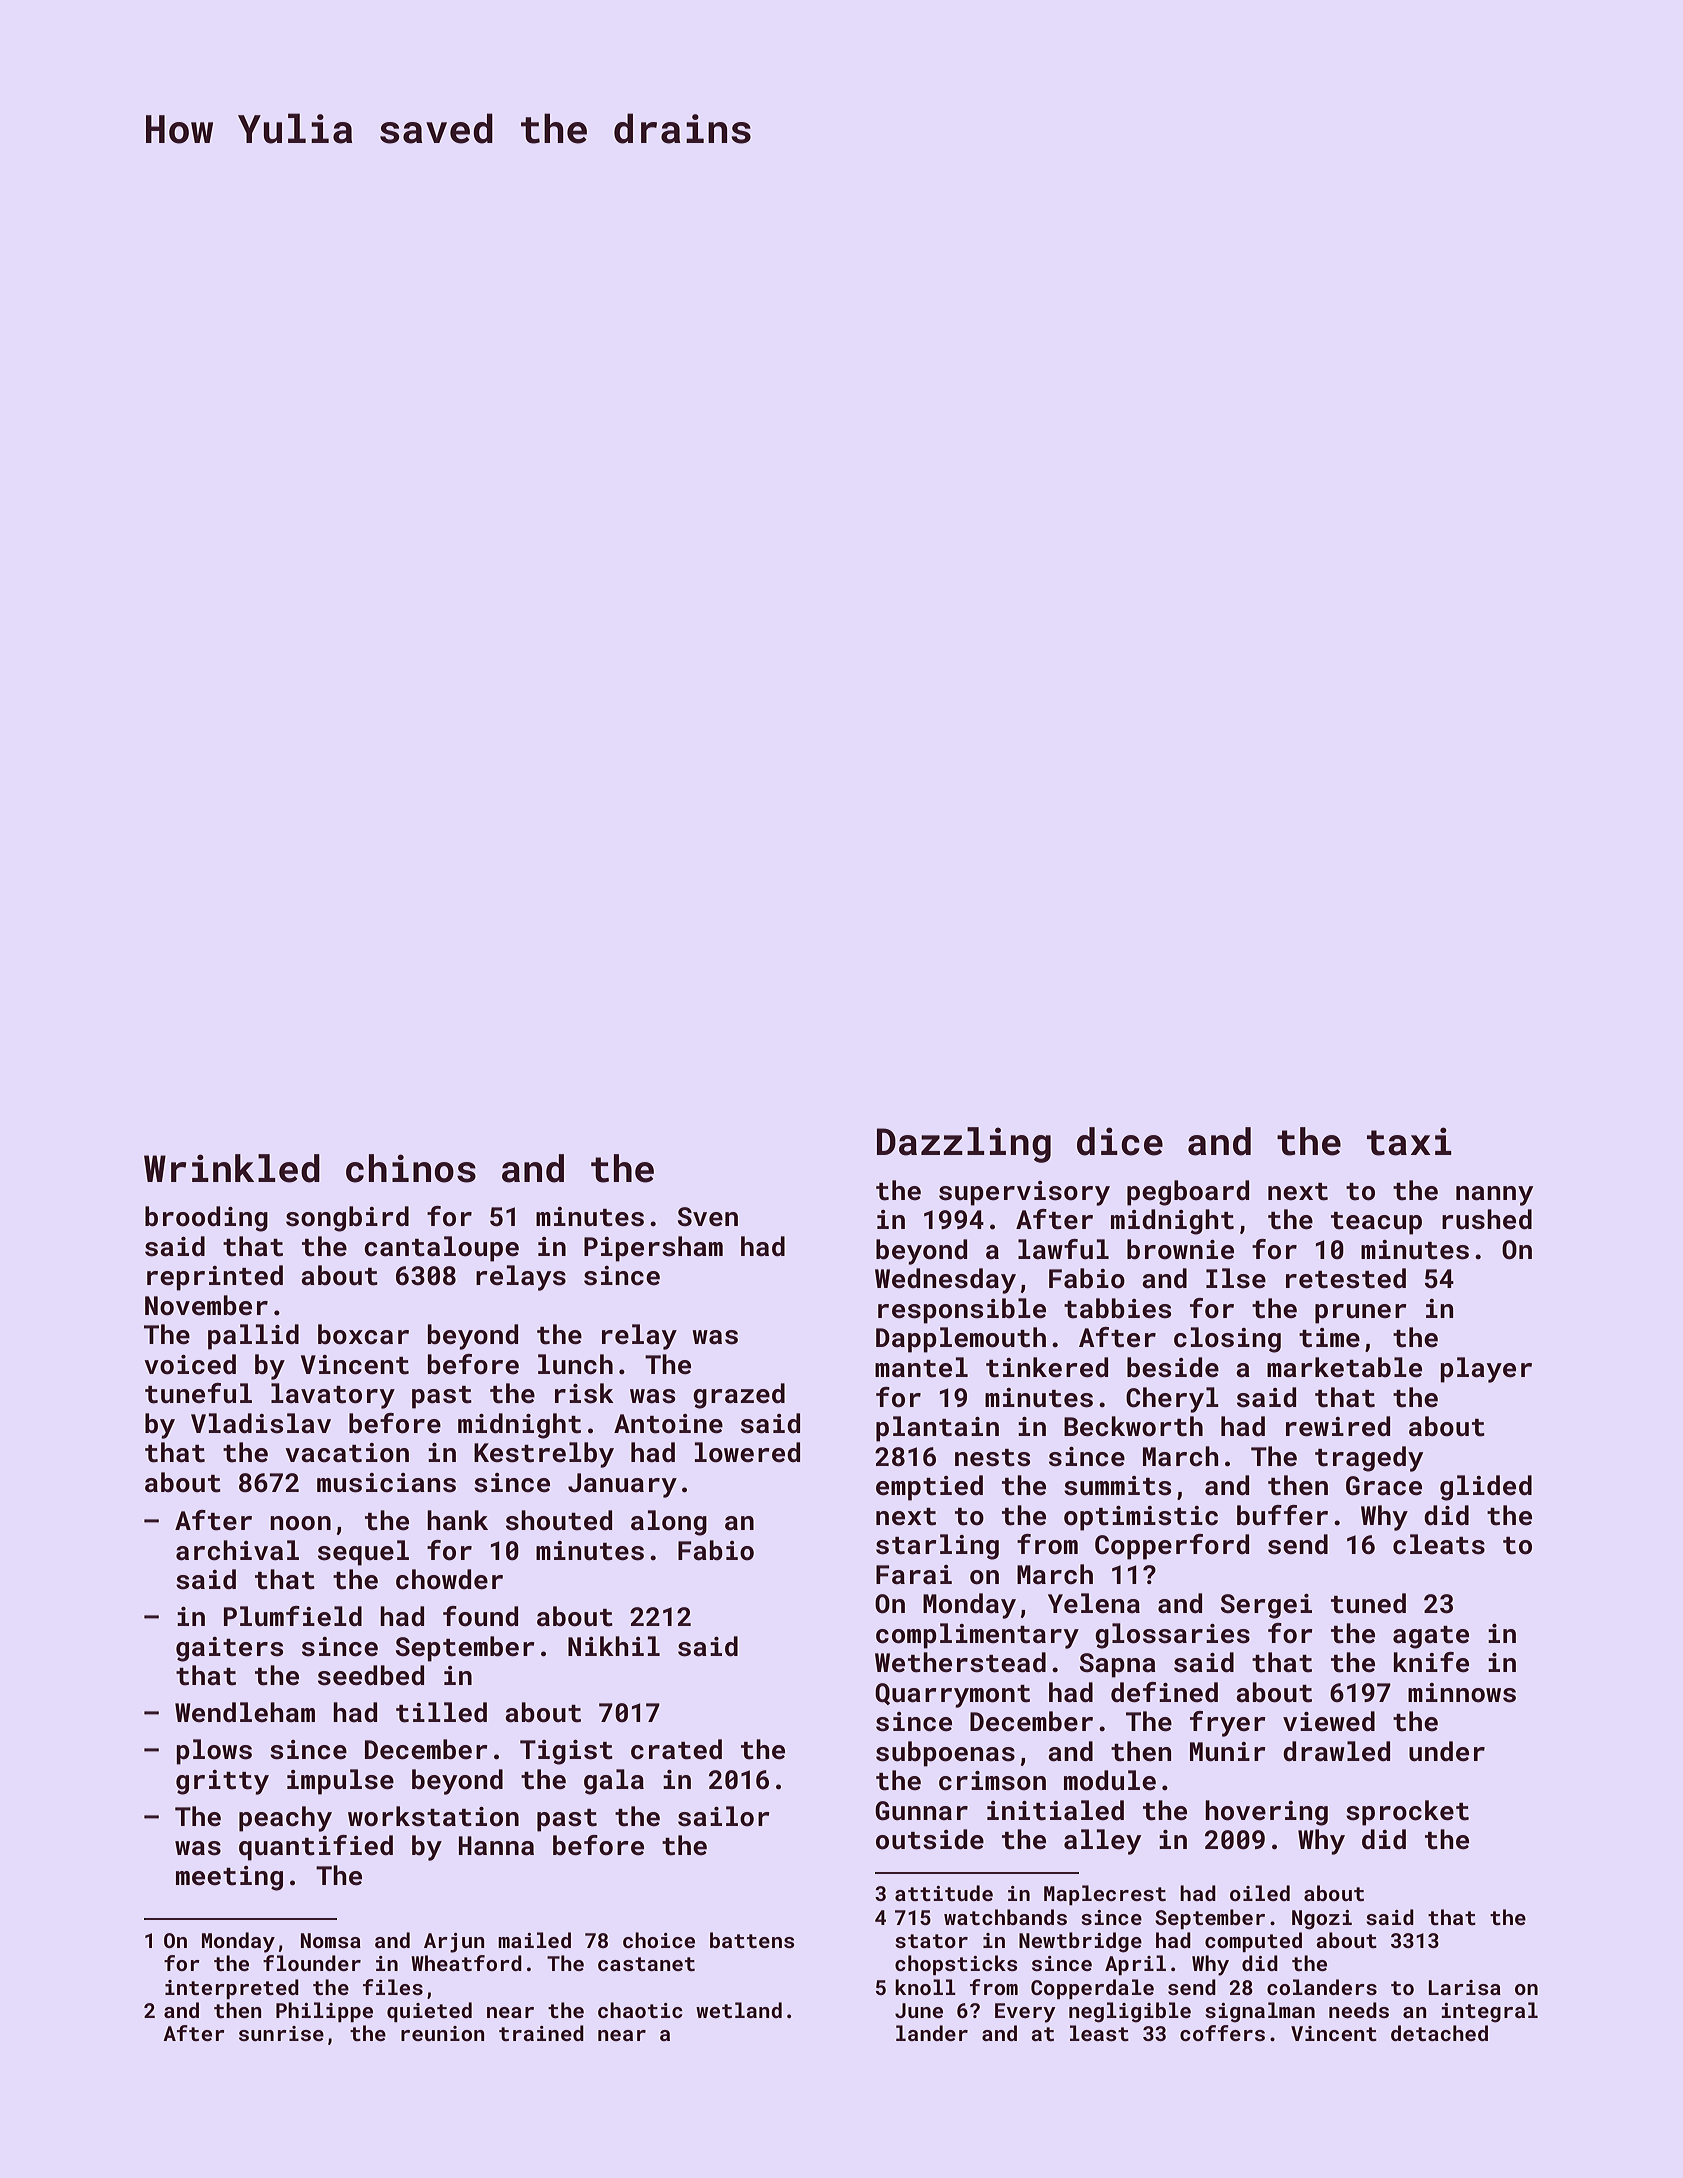 The image size is (1683, 2178). What do you see at coordinates (708, 1217) in the screenshot?
I see `Sven` at bounding box center [708, 1217].
